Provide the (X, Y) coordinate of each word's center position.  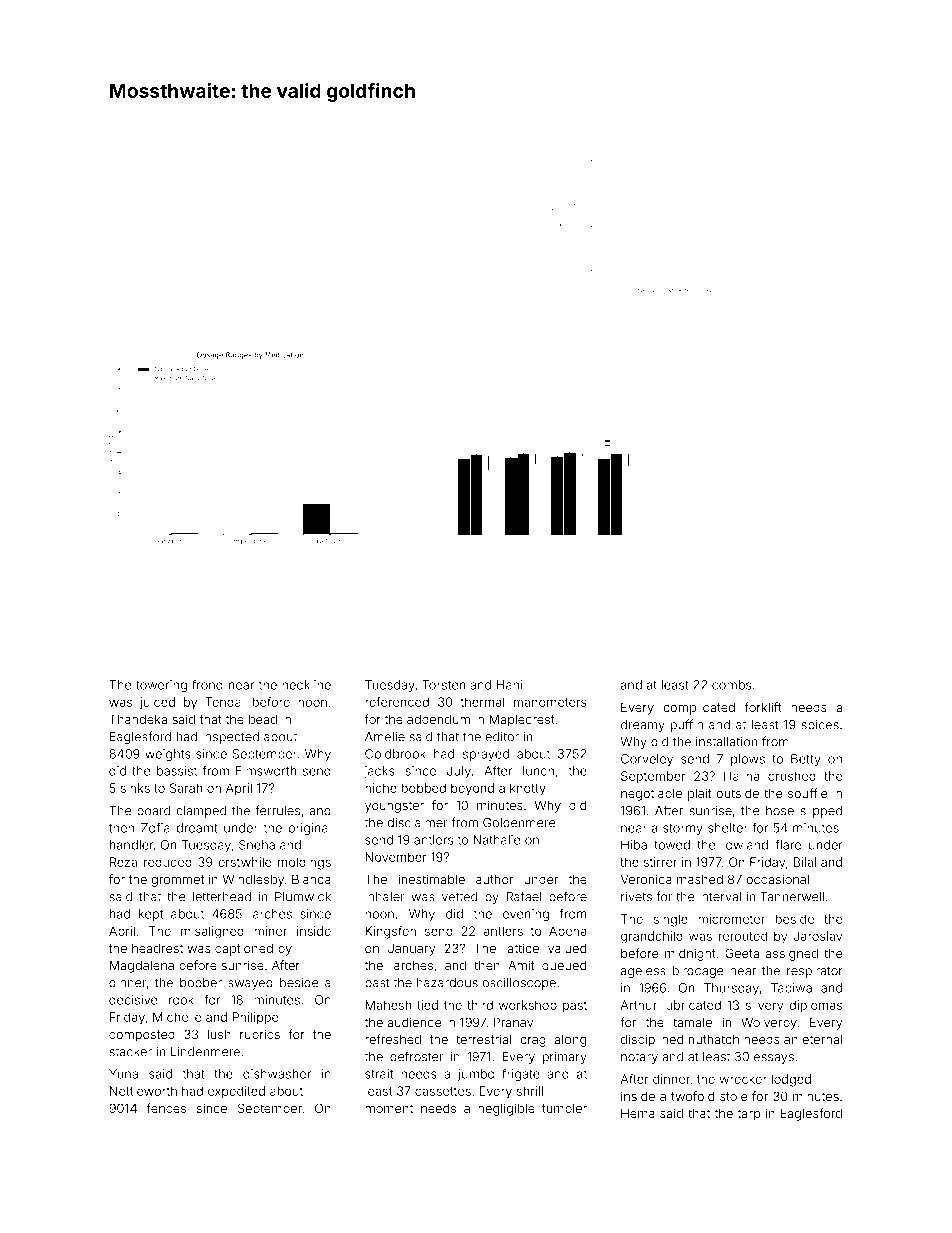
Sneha (257, 845)
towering (161, 686)
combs (731, 685)
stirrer (660, 862)
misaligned (212, 932)
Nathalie (496, 840)
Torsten (443, 685)
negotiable (651, 795)
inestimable (432, 879)
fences (166, 1108)
